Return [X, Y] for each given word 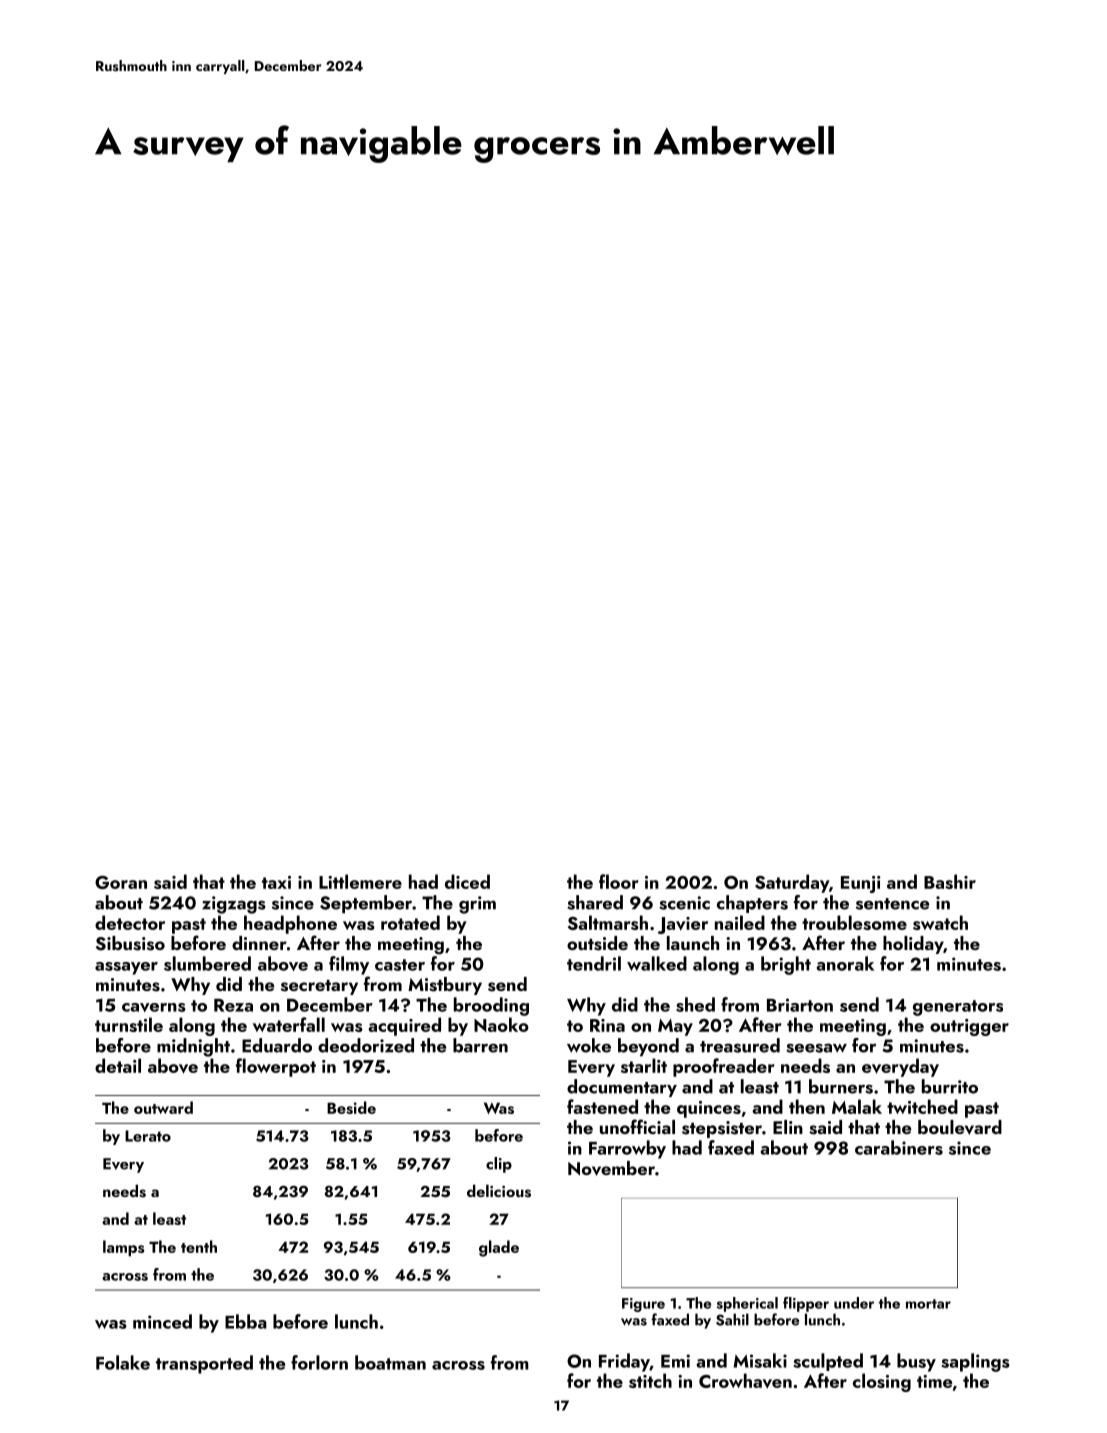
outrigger [969, 1027]
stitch [650, 1380]
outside [597, 943]
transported [204, 1364]
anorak [845, 963]
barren [480, 1045]
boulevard [960, 1127]
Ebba [246, 1321]
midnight [193, 1047]
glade [499, 1248]
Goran [121, 882]
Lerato [148, 1136]
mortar [928, 1304]
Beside [351, 1107]
